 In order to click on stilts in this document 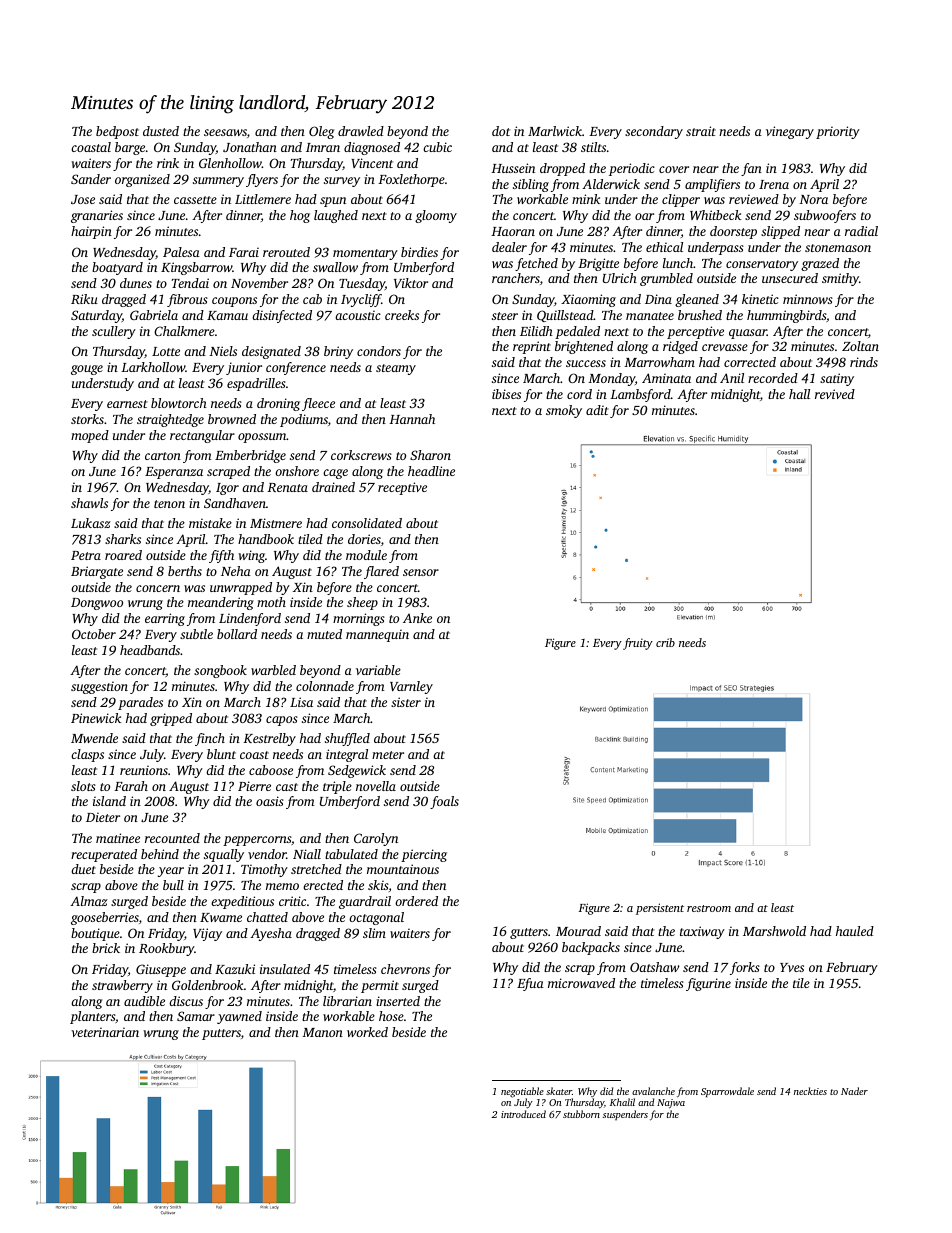, I will do `click(593, 147)`.
